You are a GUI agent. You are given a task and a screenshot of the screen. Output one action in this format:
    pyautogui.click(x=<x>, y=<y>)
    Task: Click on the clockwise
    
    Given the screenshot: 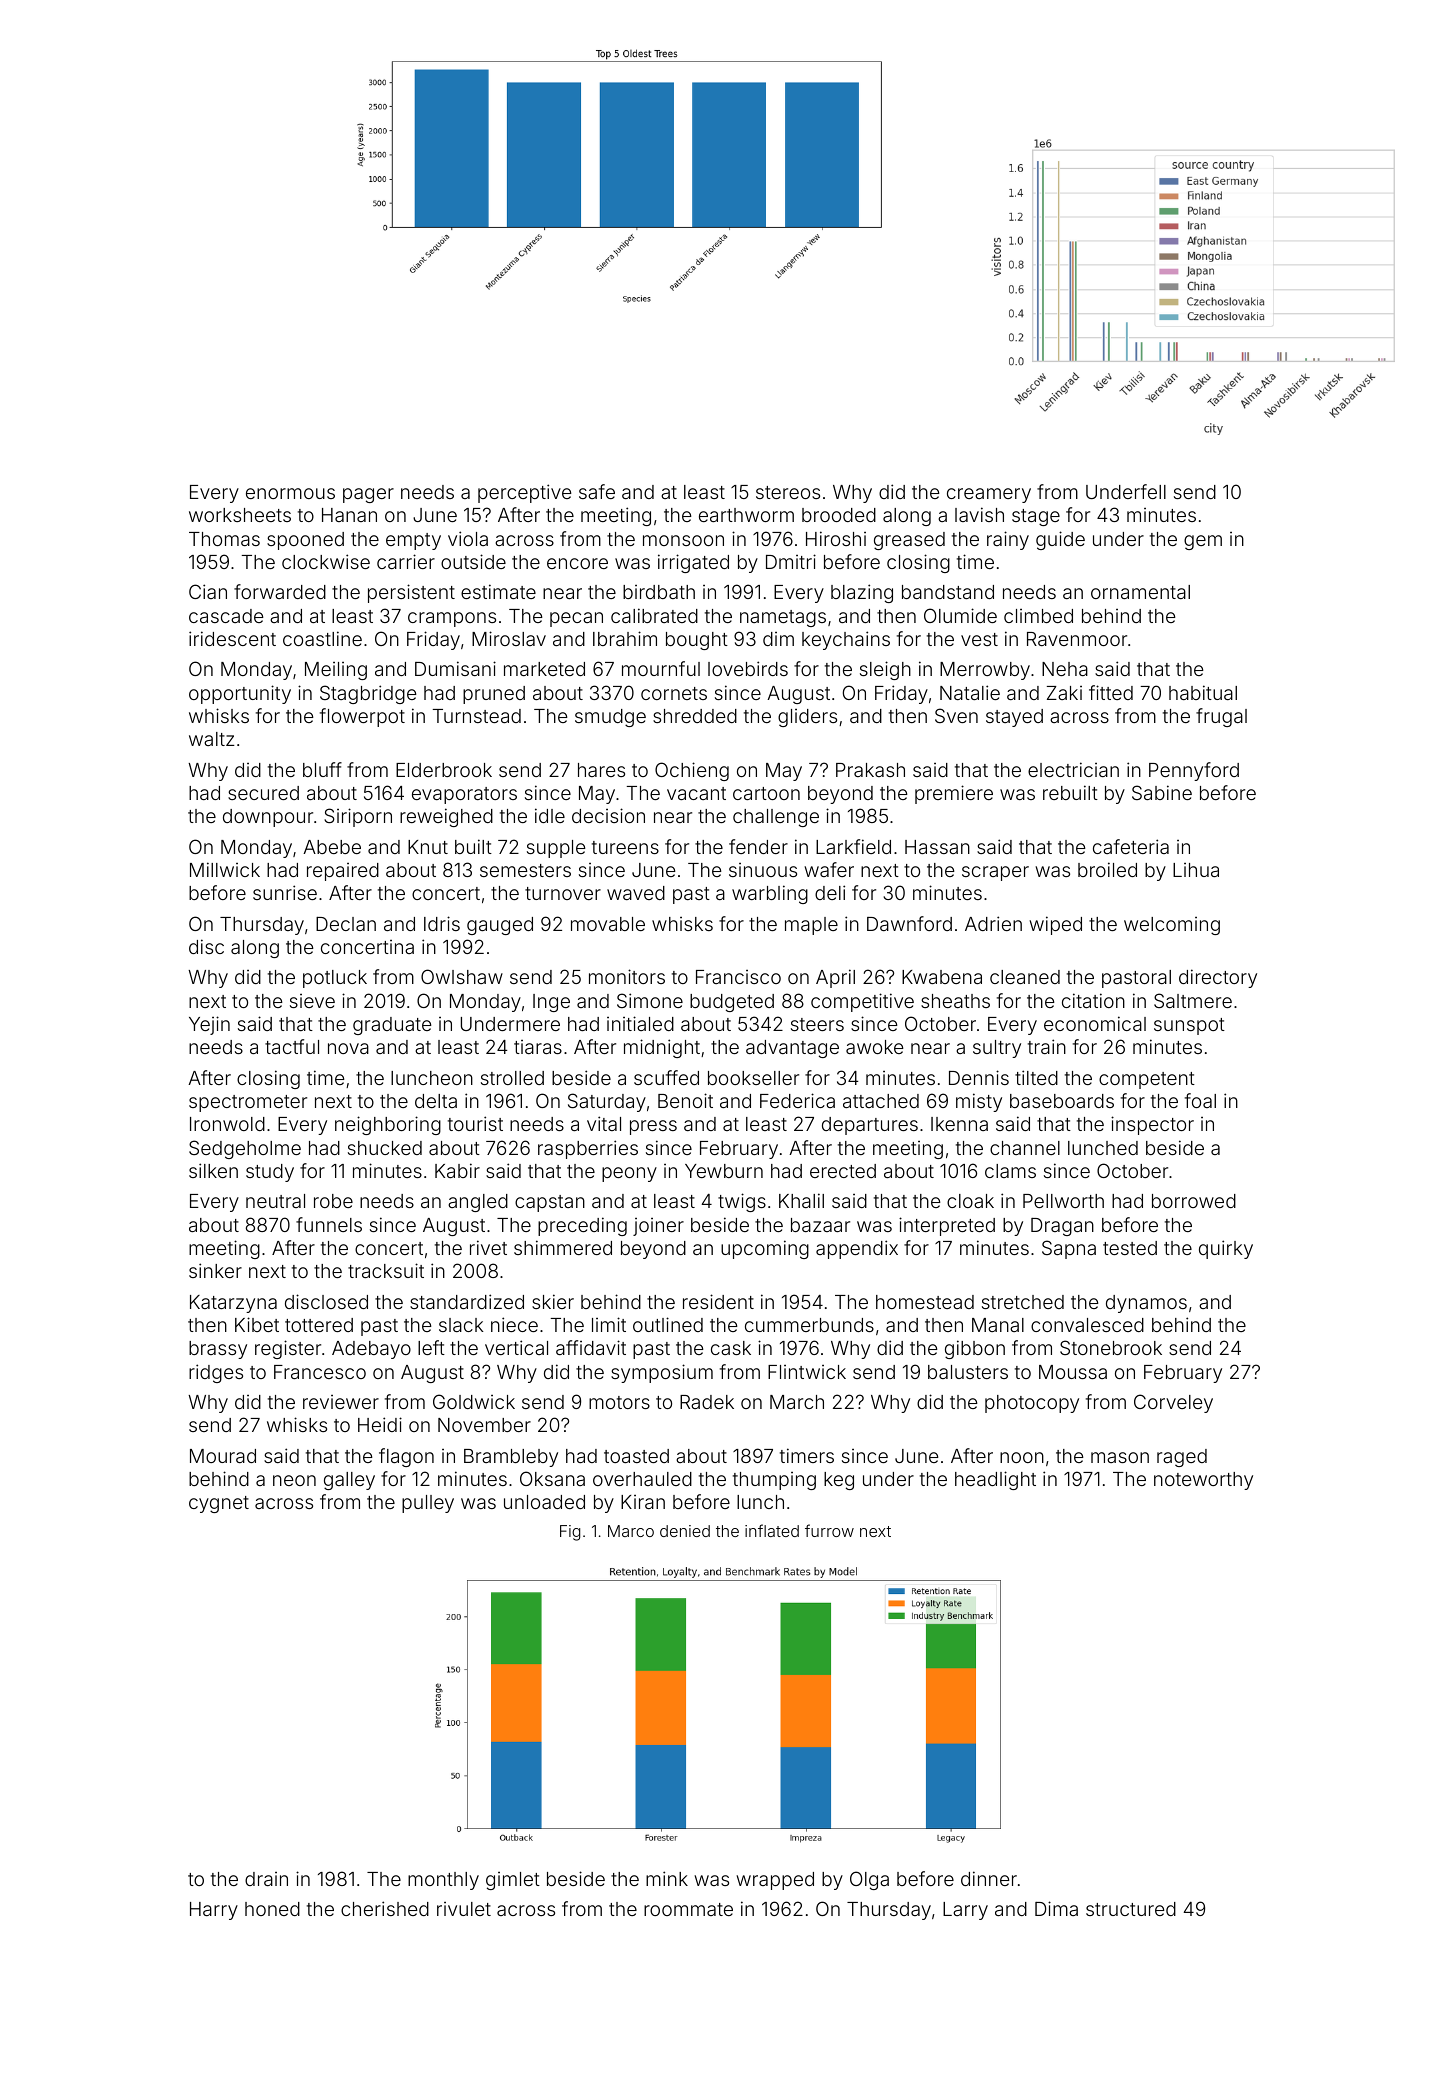 What is the action you would take?
    pyautogui.click(x=326, y=561)
